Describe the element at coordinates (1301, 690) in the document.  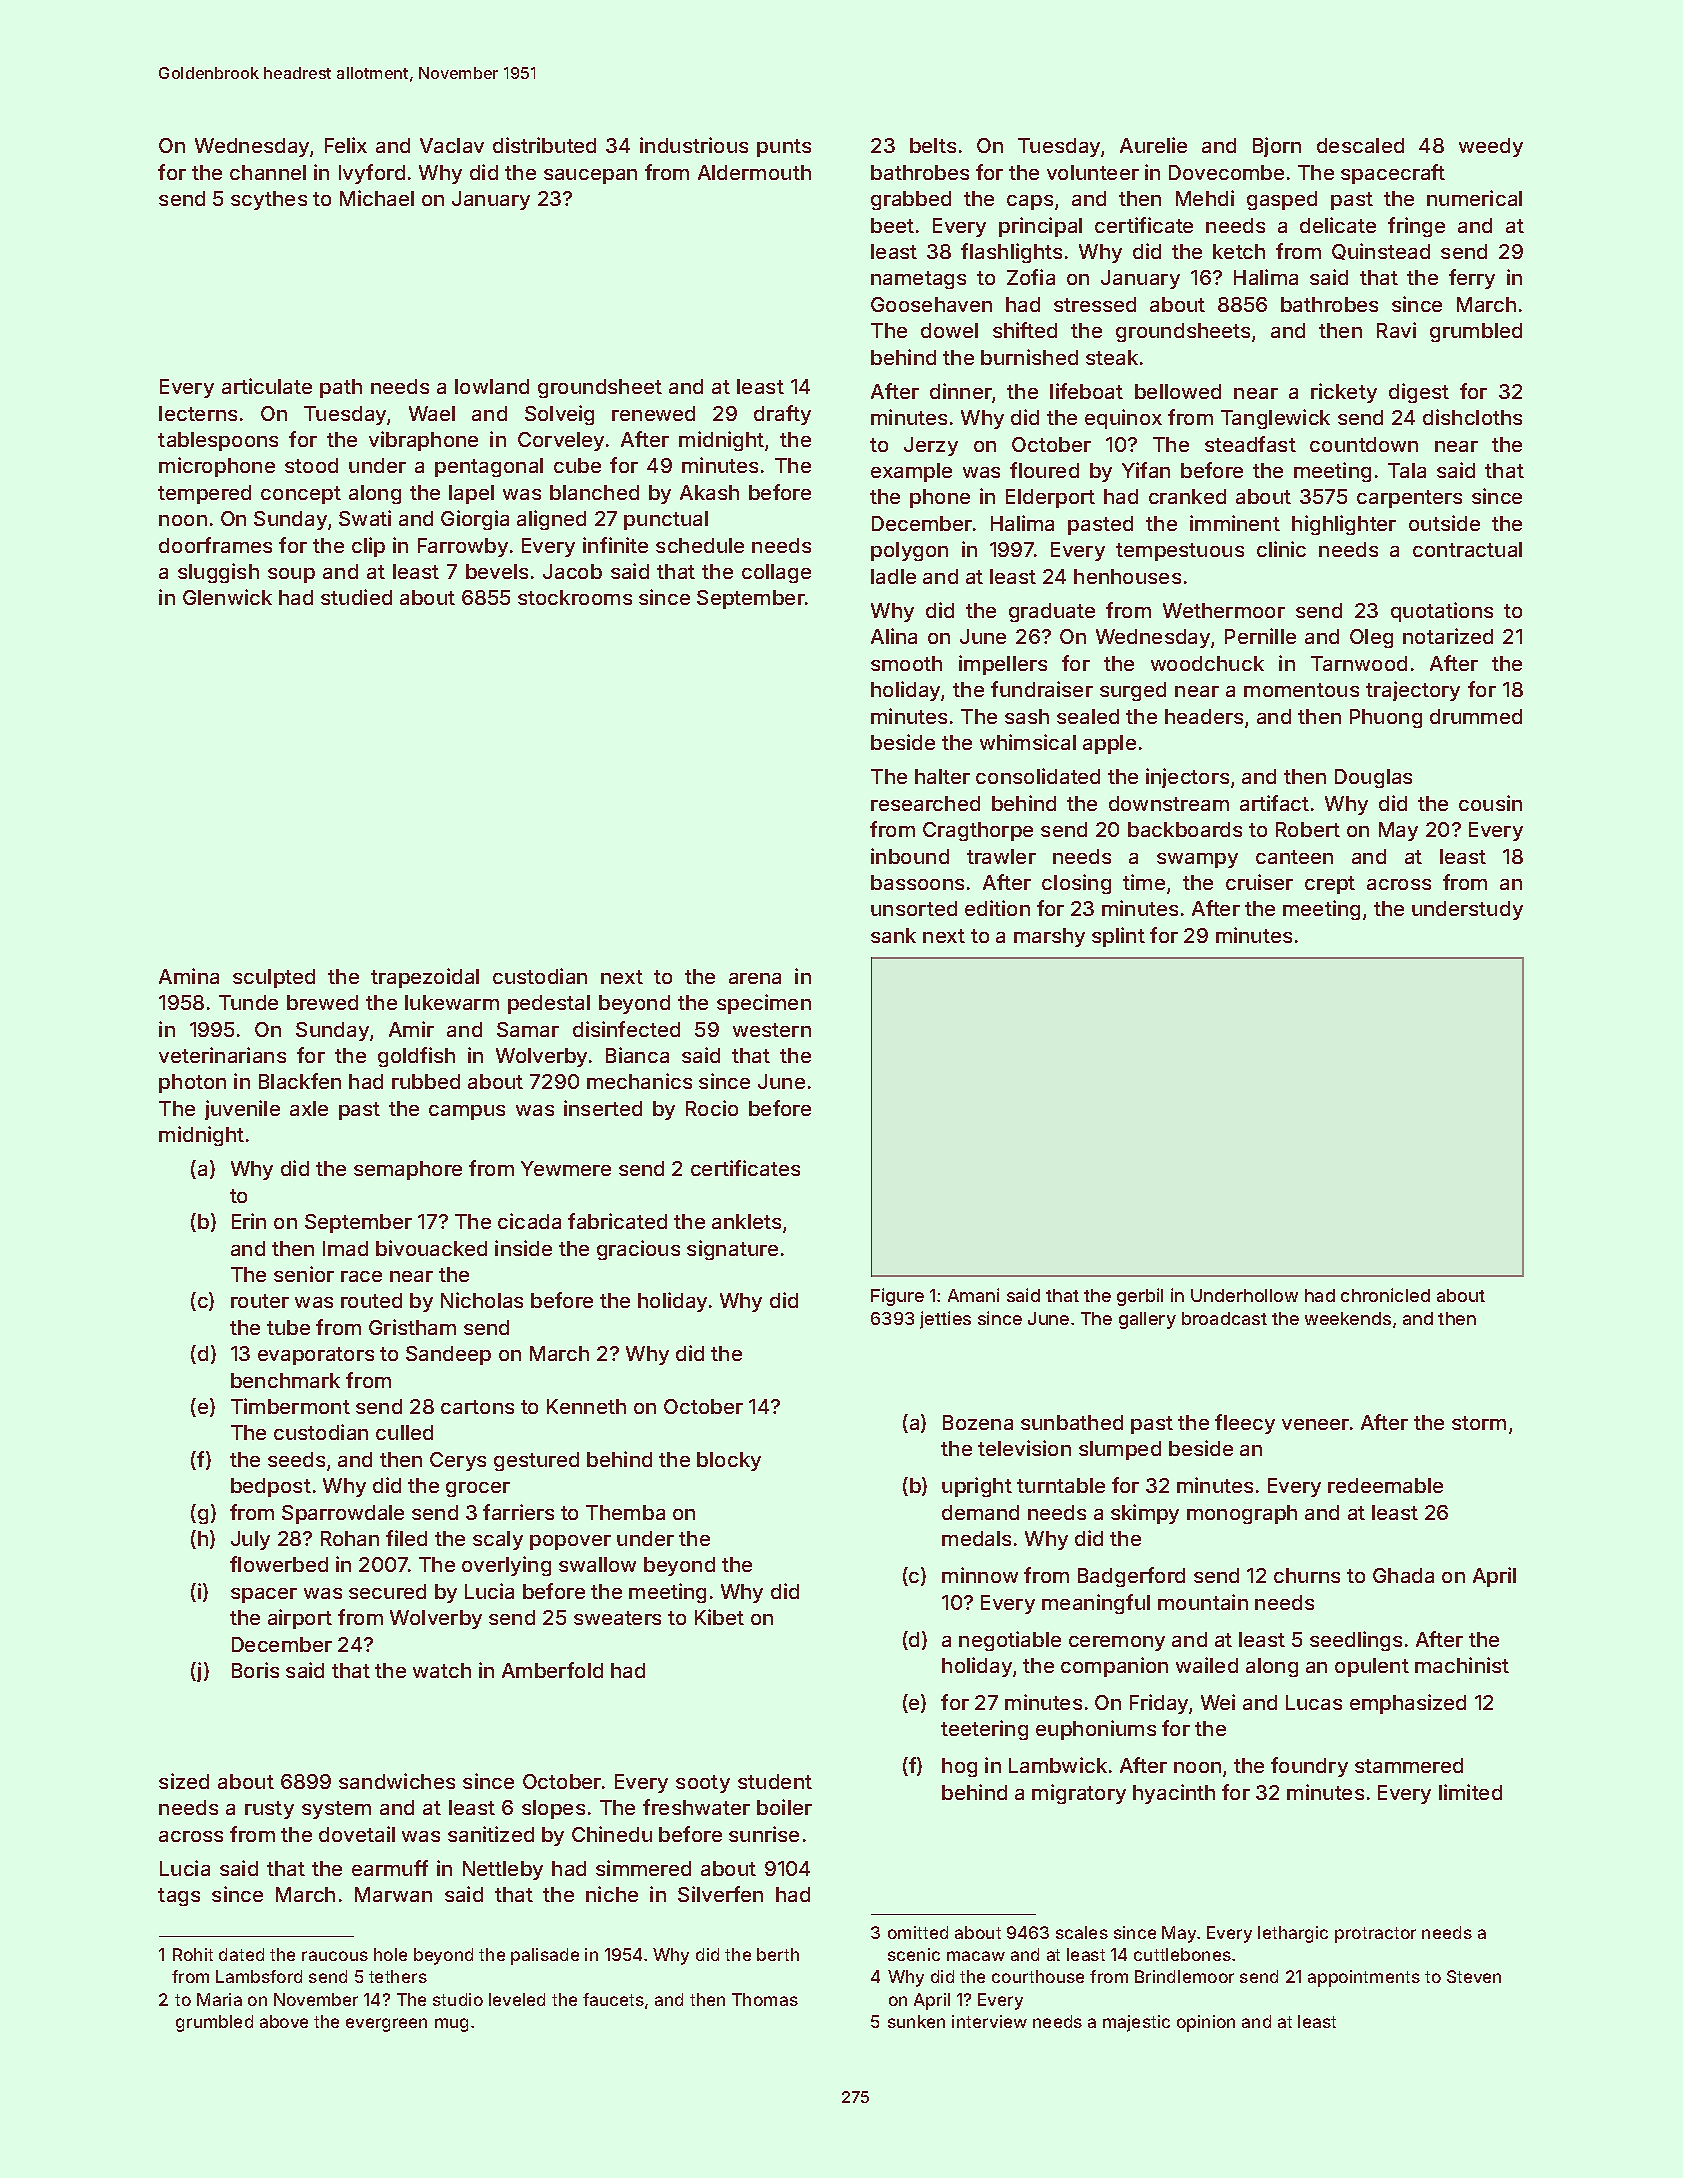
I see `momentous` at that location.
